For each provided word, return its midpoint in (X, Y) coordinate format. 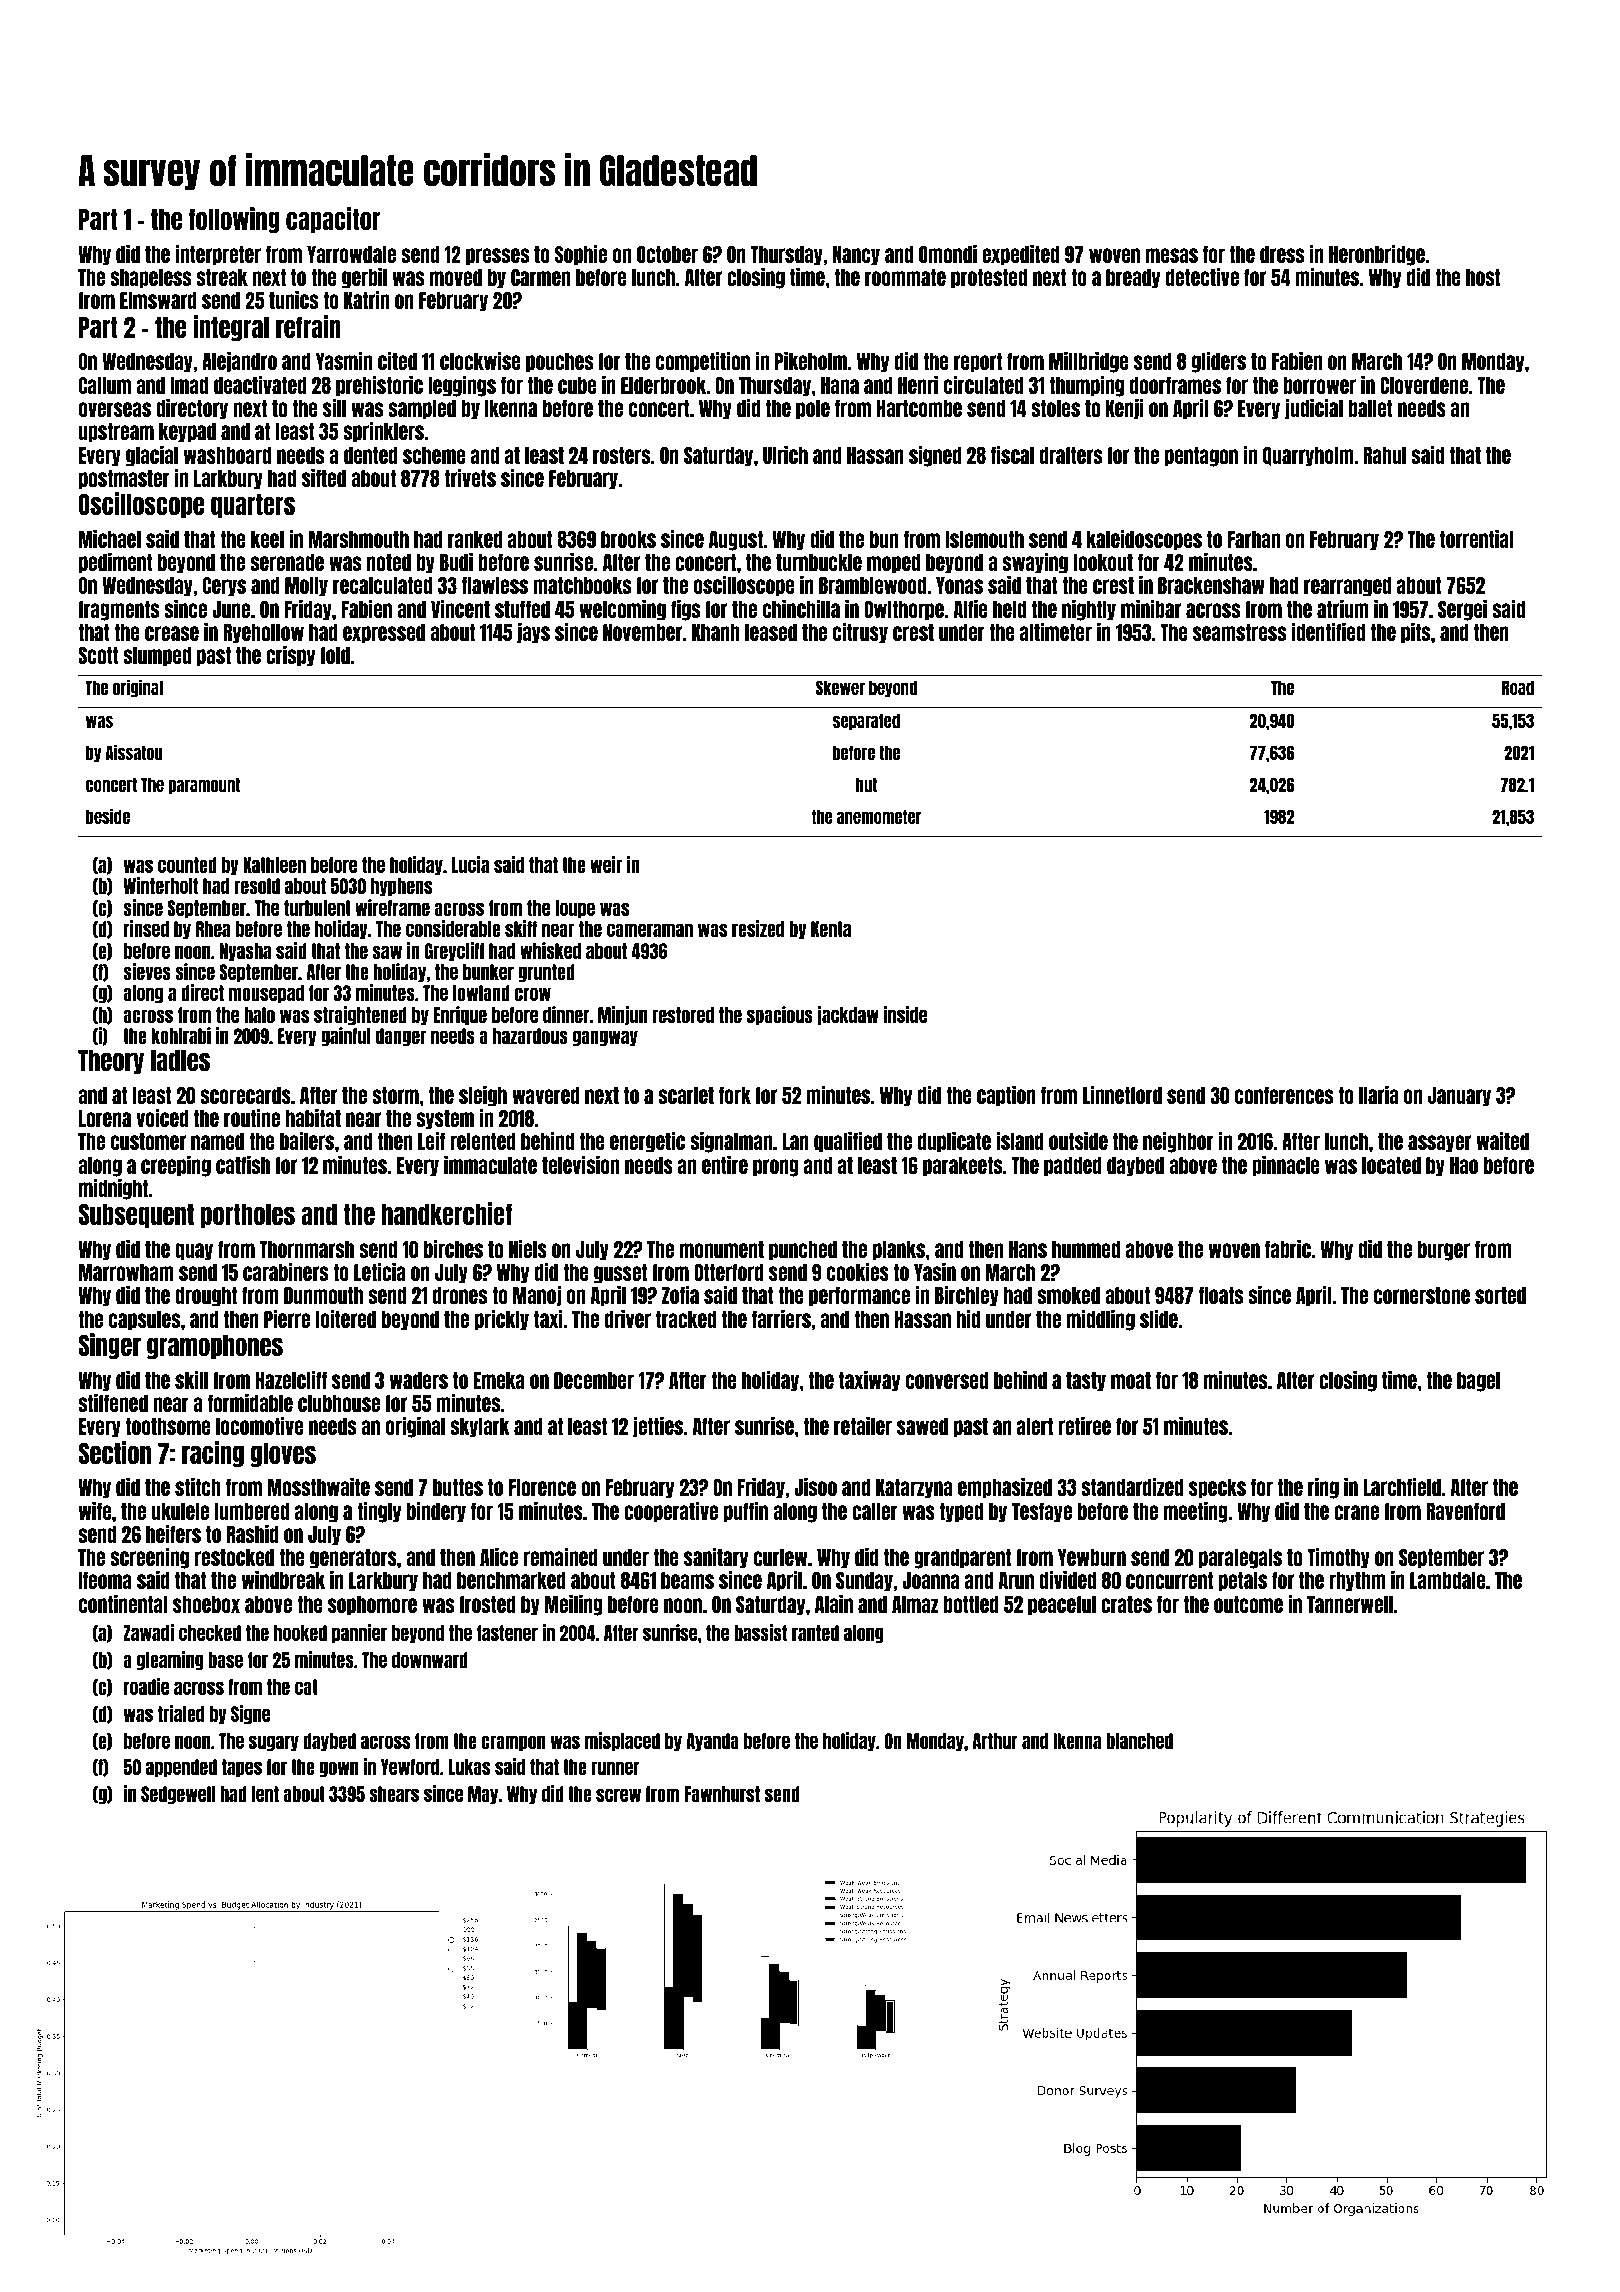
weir (606, 864)
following (234, 220)
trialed (181, 1713)
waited (1502, 1141)
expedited (1020, 255)
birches (453, 1249)
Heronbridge (1377, 255)
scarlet (686, 1095)
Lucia (470, 864)
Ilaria (1378, 1095)
